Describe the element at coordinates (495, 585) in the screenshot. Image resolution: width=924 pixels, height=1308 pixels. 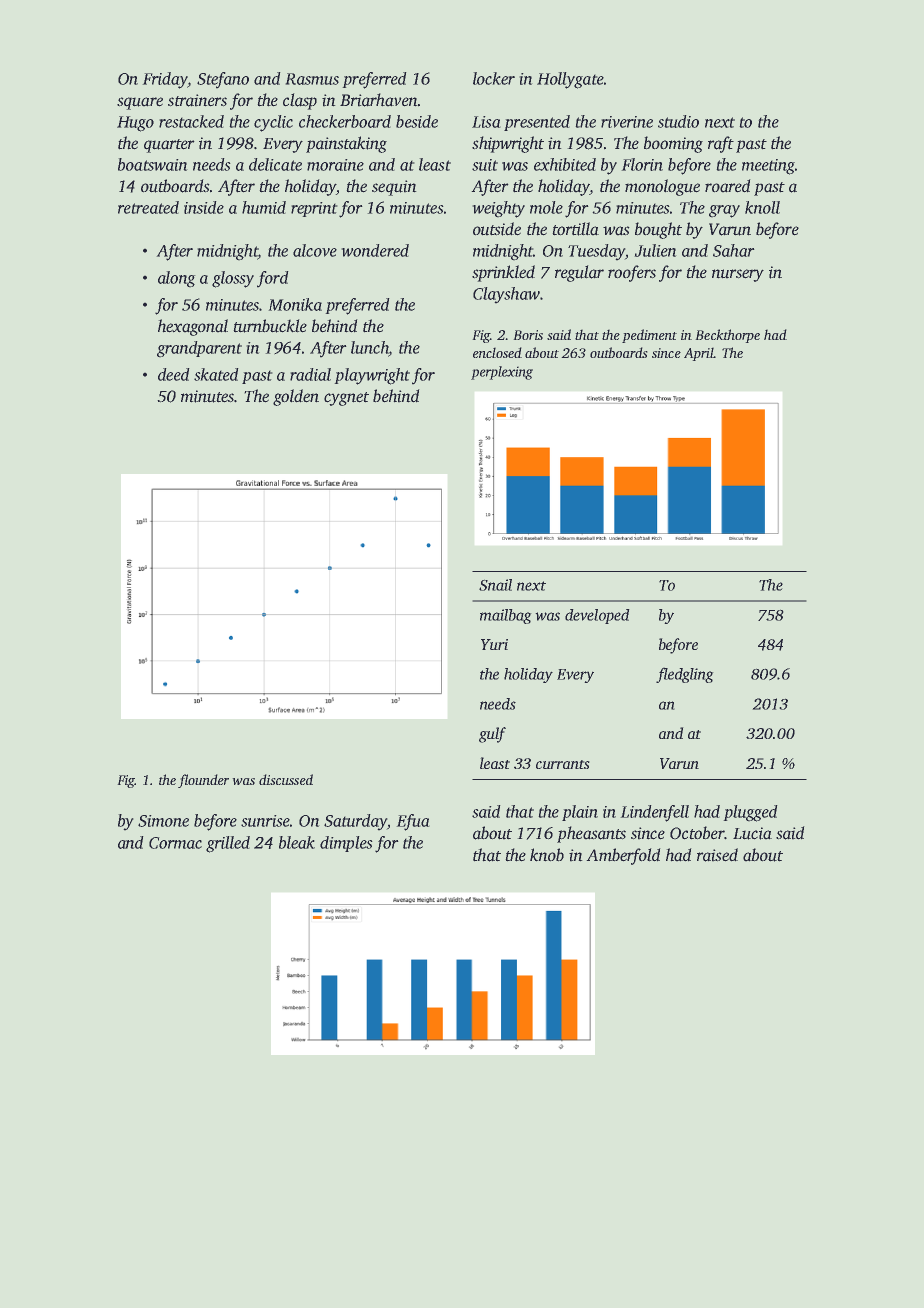
I see `Snail` at that location.
